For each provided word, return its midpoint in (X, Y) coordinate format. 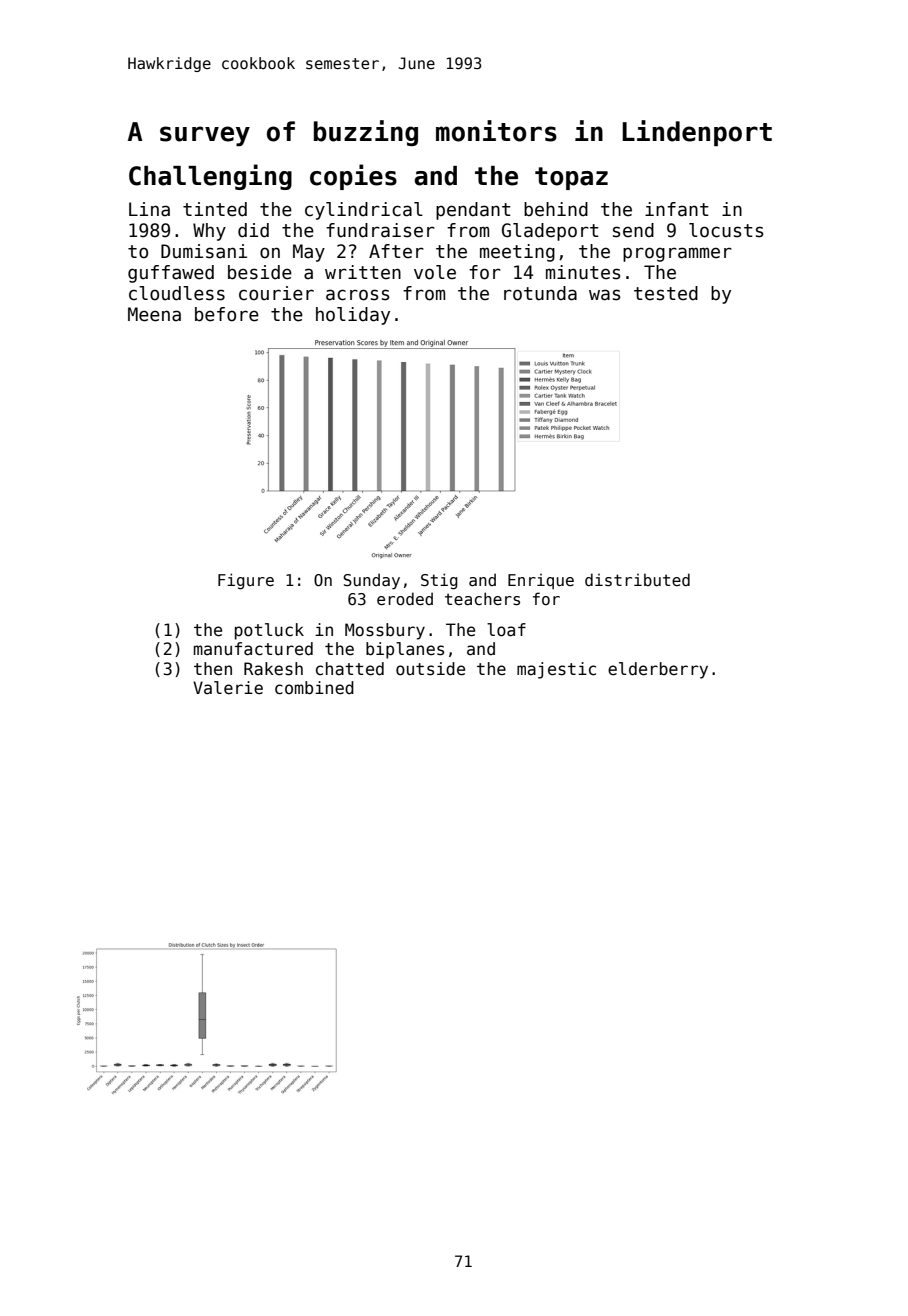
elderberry (658, 670)
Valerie (228, 688)
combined (314, 688)
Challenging (210, 177)
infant (677, 209)
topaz (571, 178)
